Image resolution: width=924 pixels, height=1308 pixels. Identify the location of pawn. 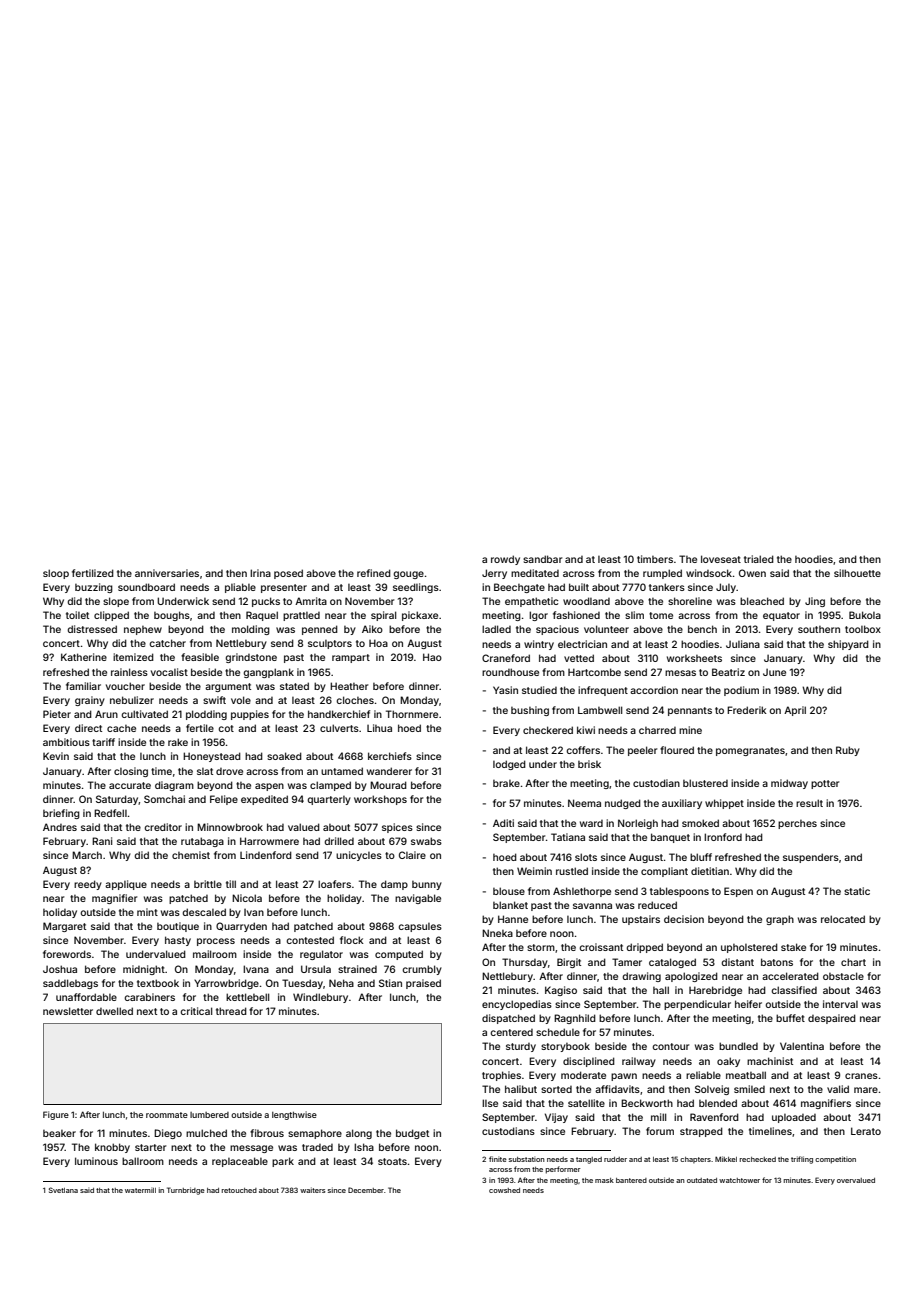
(624, 1077).
